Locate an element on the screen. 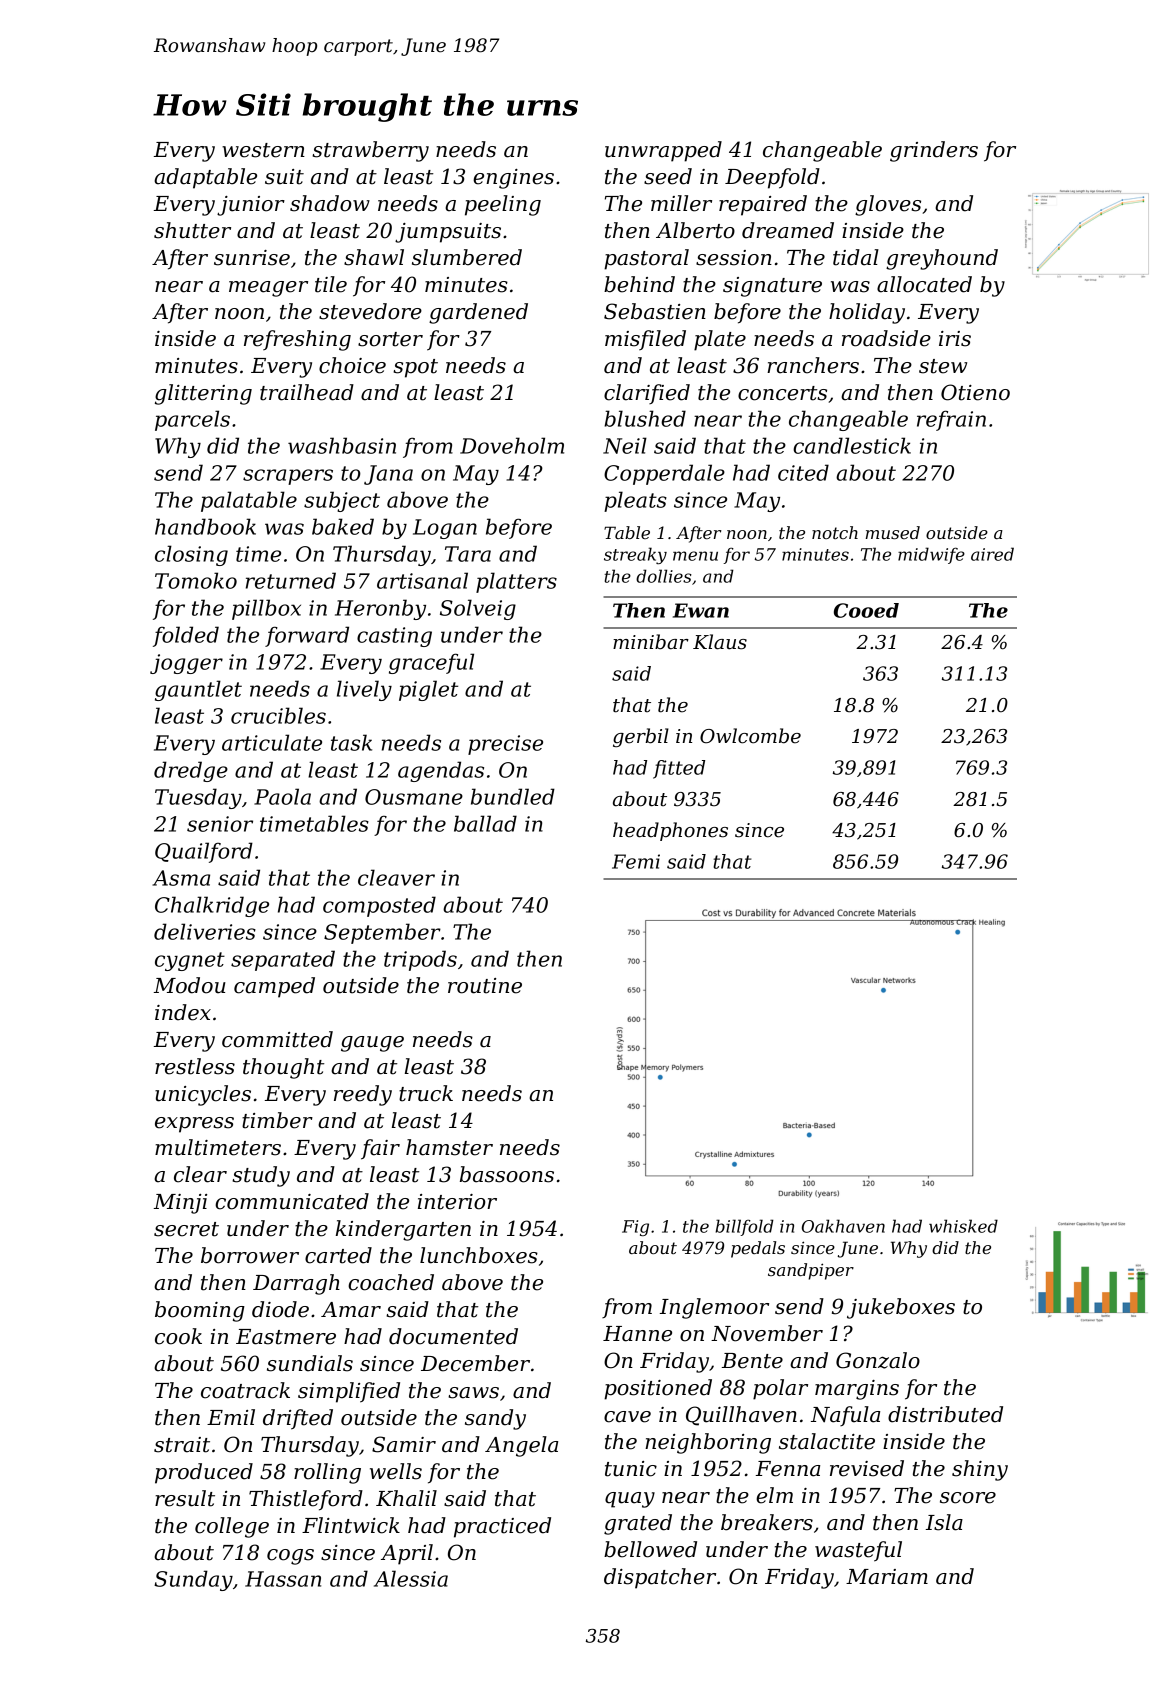  Paola is located at coordinates (282, 796).
